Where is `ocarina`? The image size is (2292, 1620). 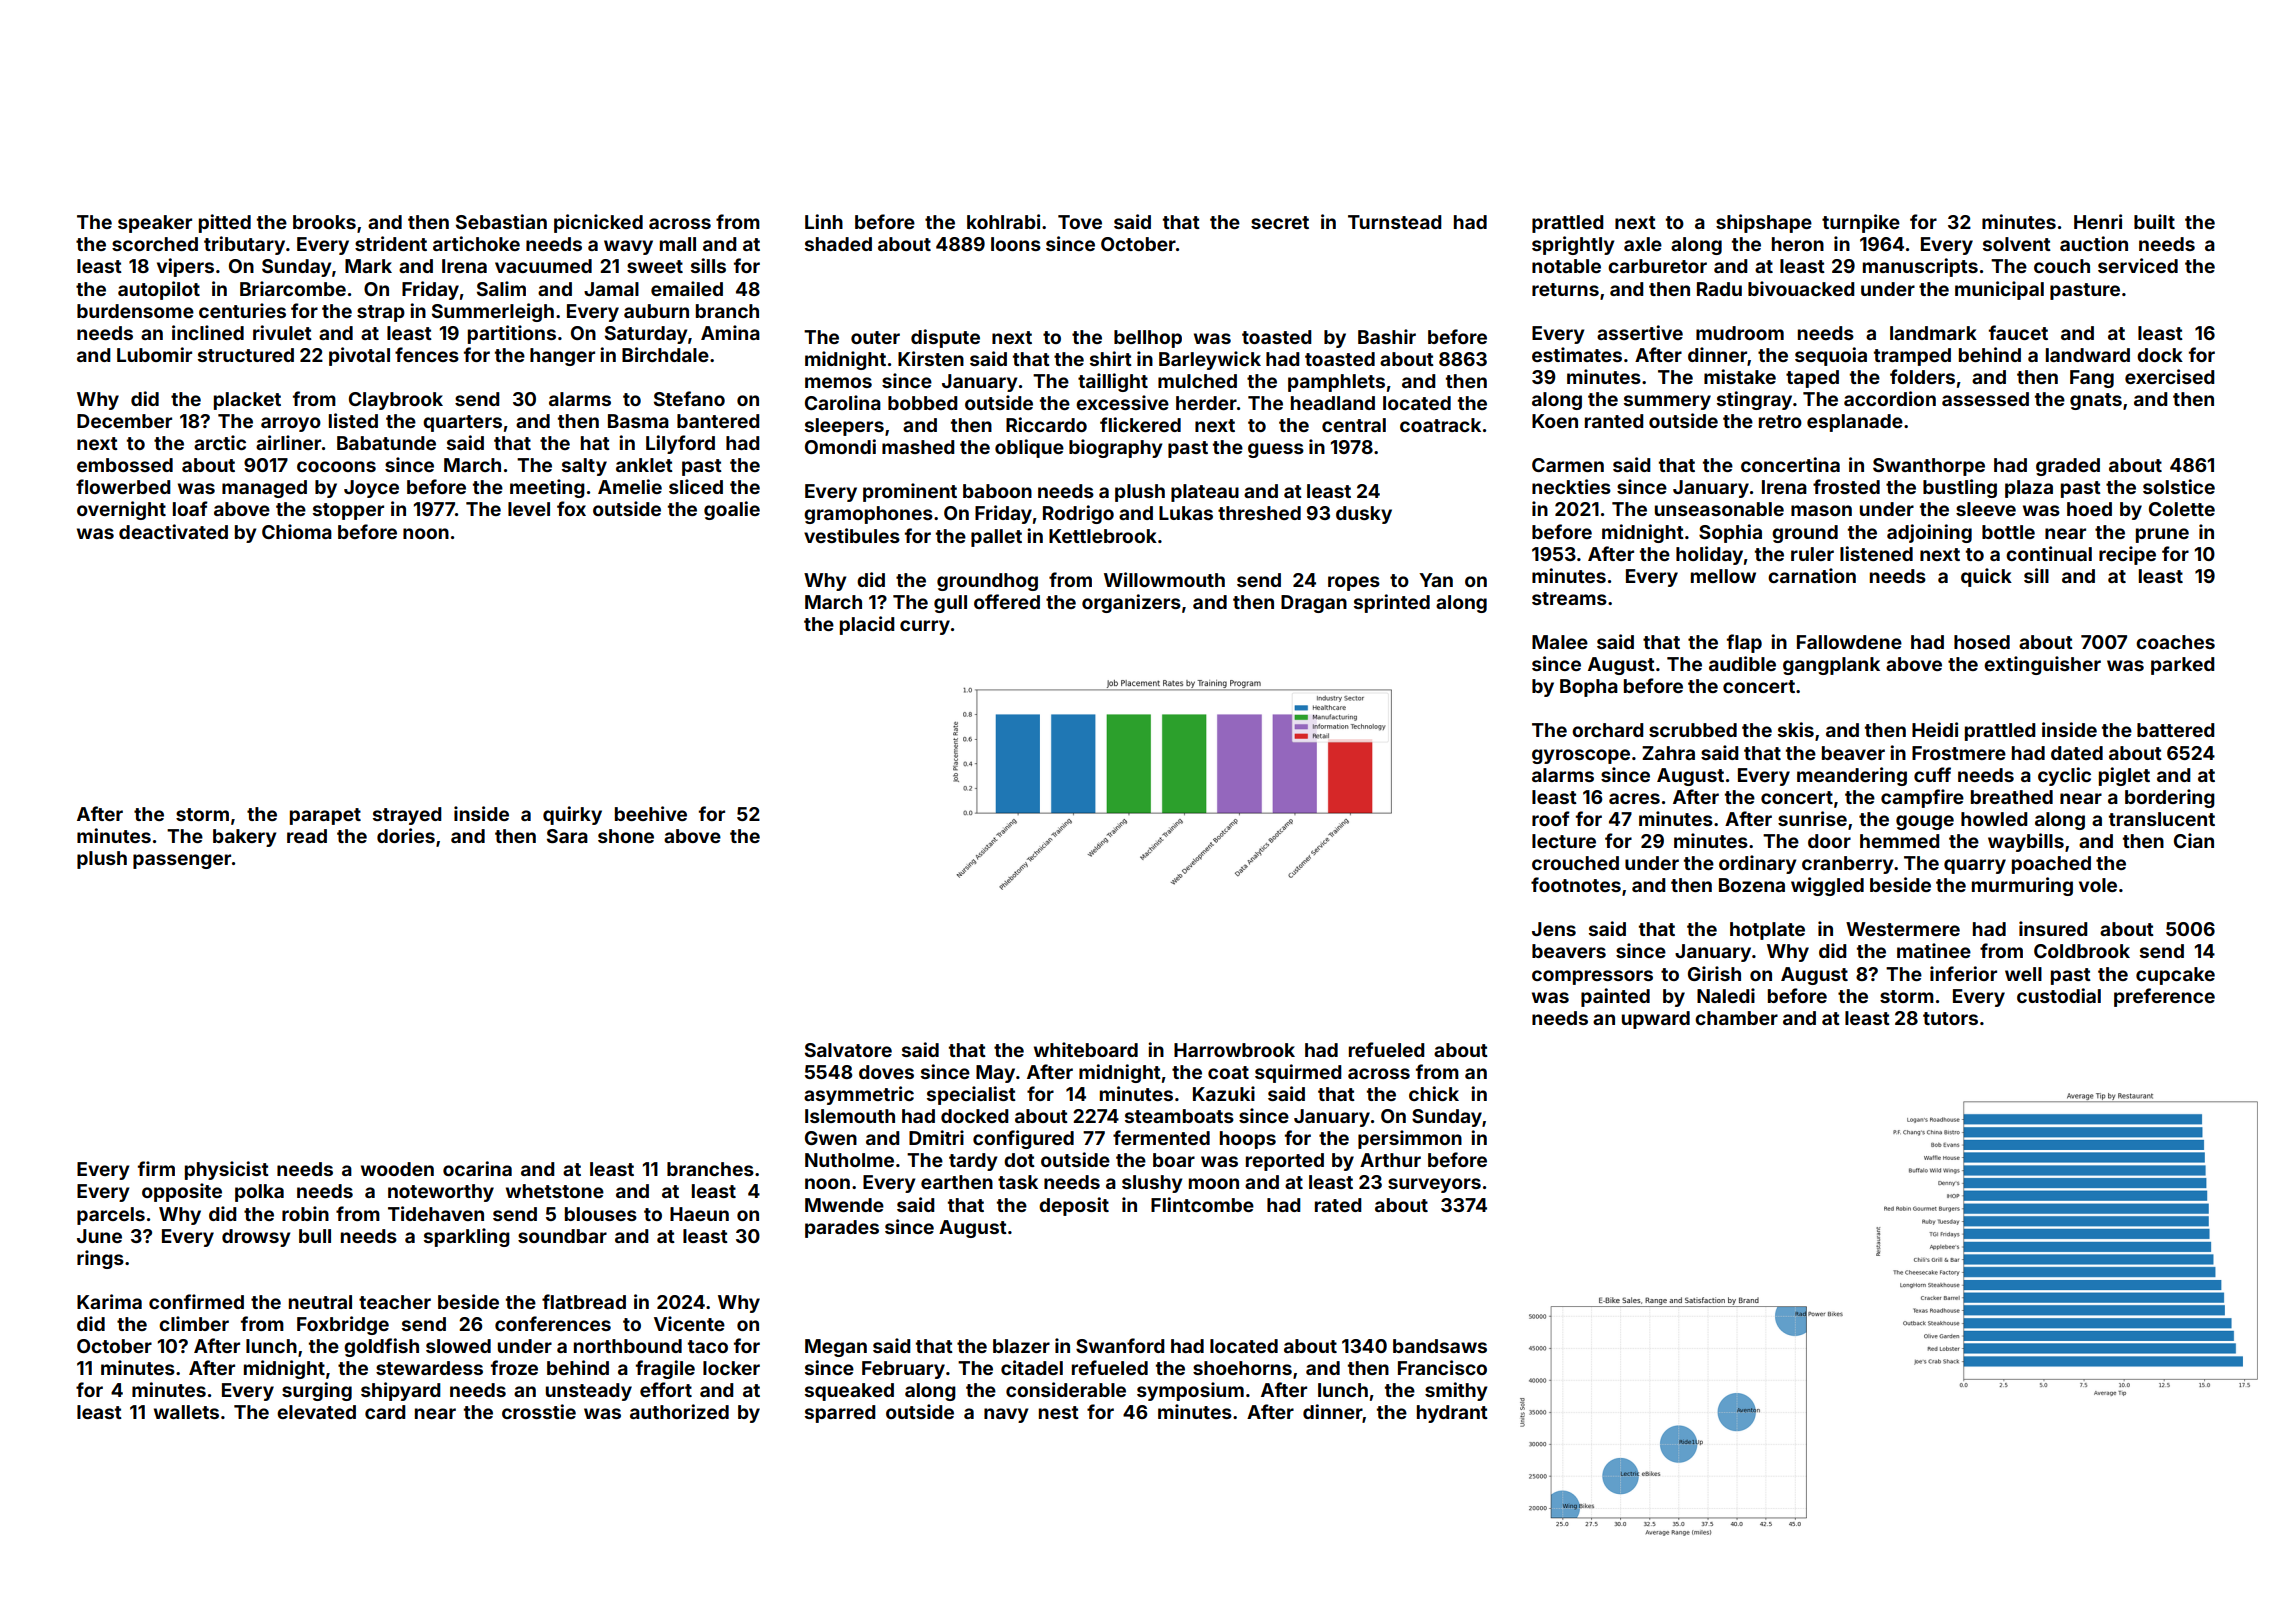 ocarina is located at coordinates (477, 1168).
